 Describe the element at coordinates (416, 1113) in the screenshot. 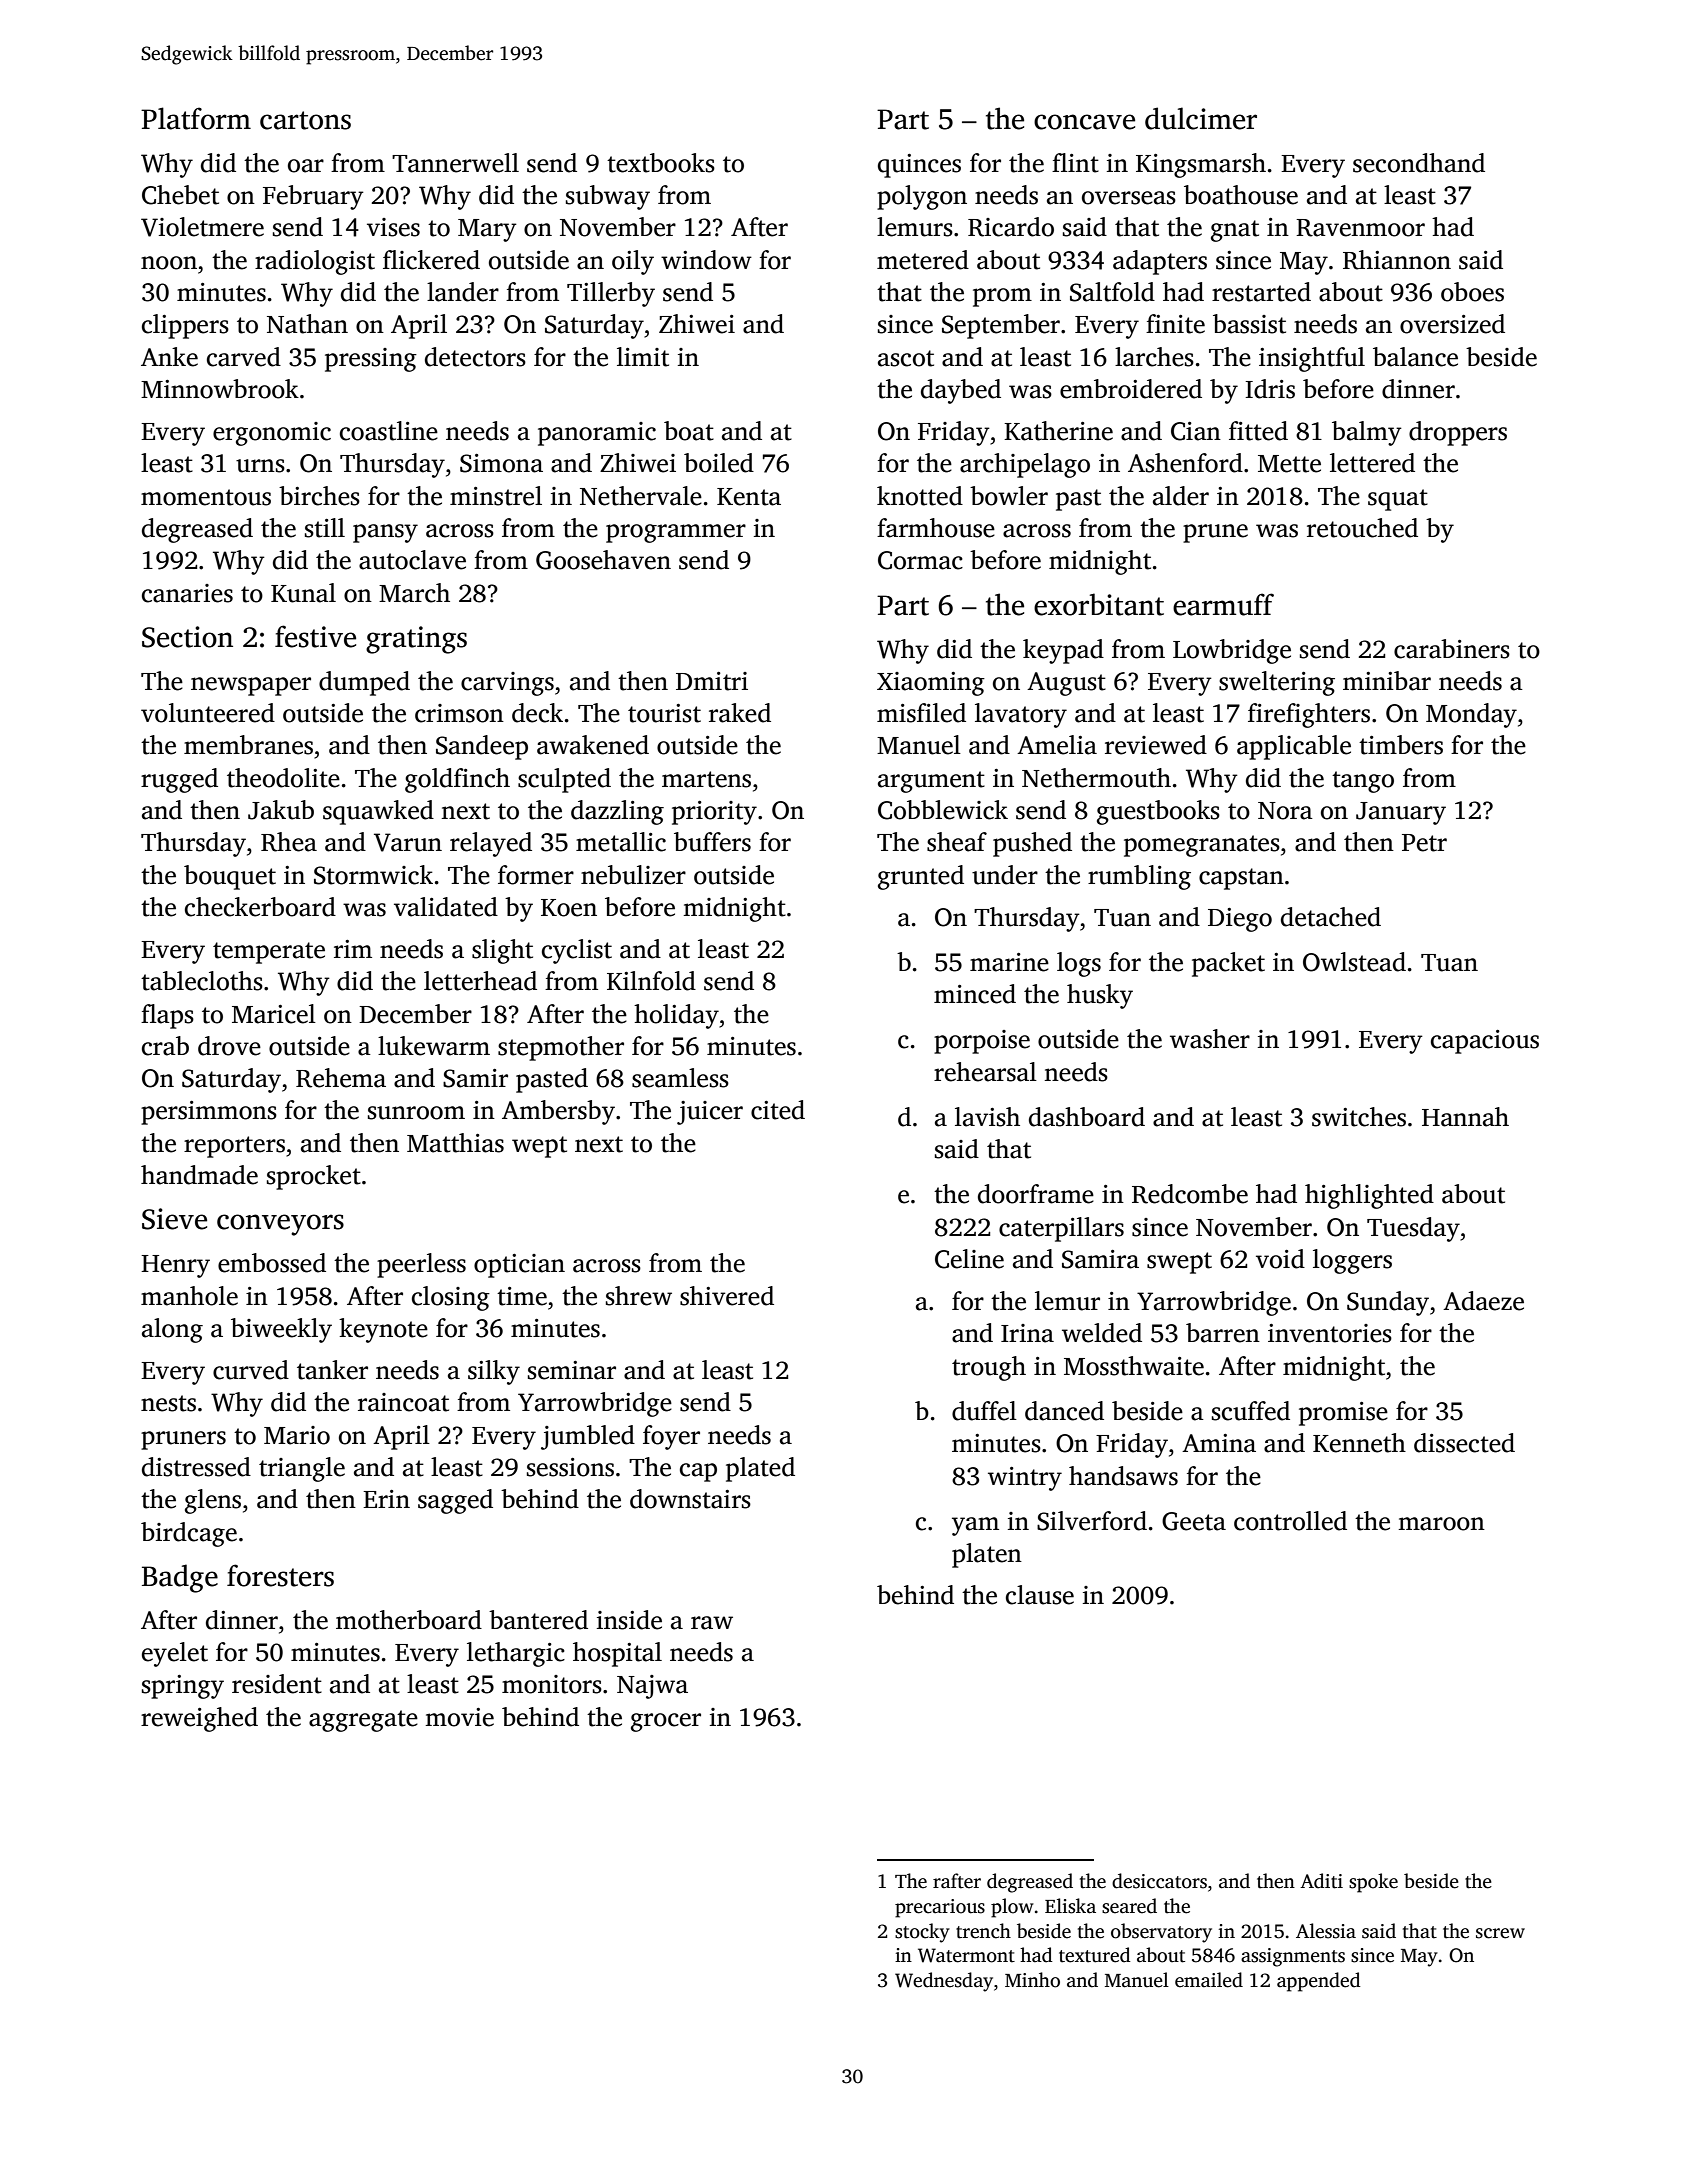

I see `sunroom` at that location.
